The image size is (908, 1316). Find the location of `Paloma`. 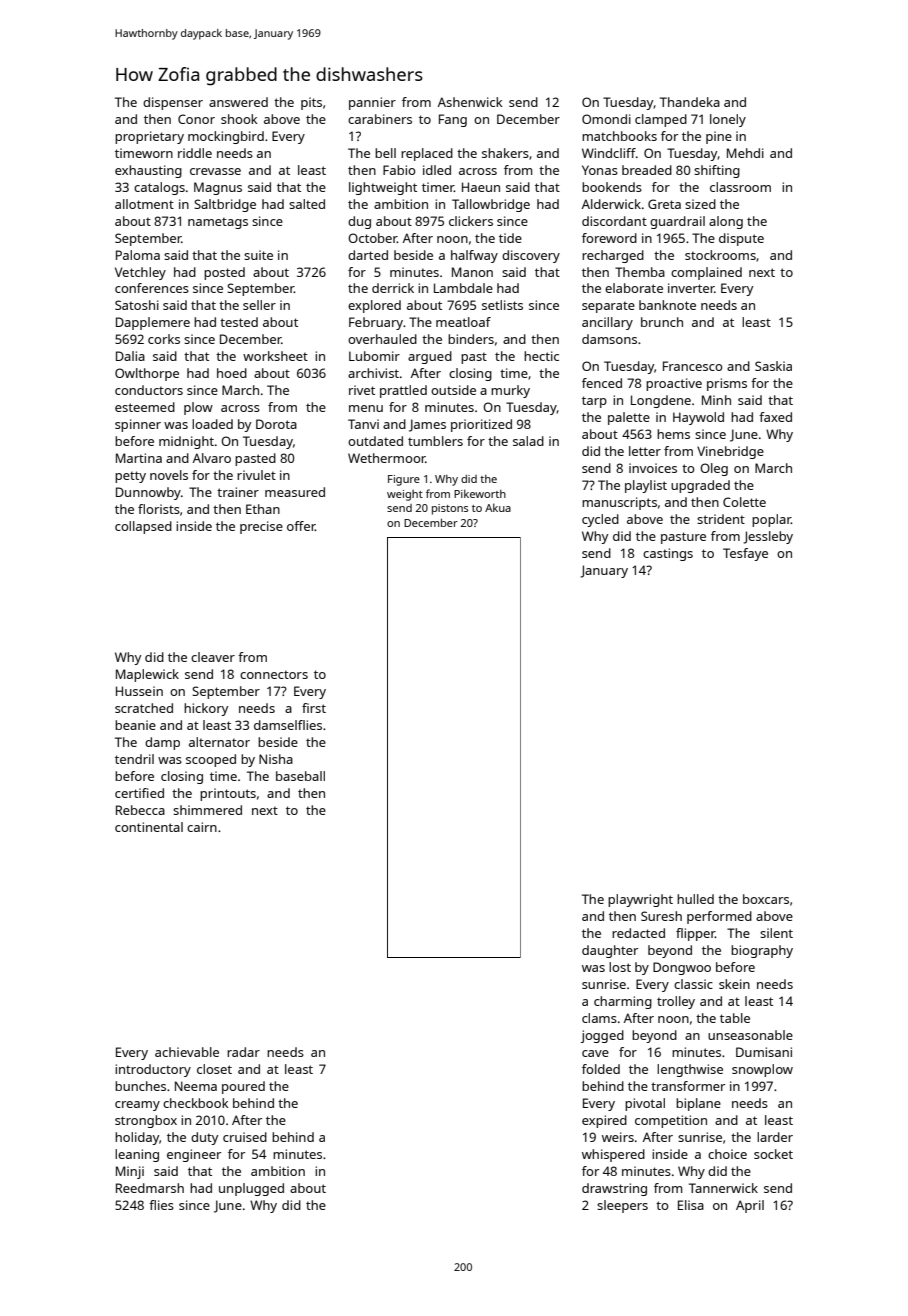

Paloma is located at coordinates (138, 255).
